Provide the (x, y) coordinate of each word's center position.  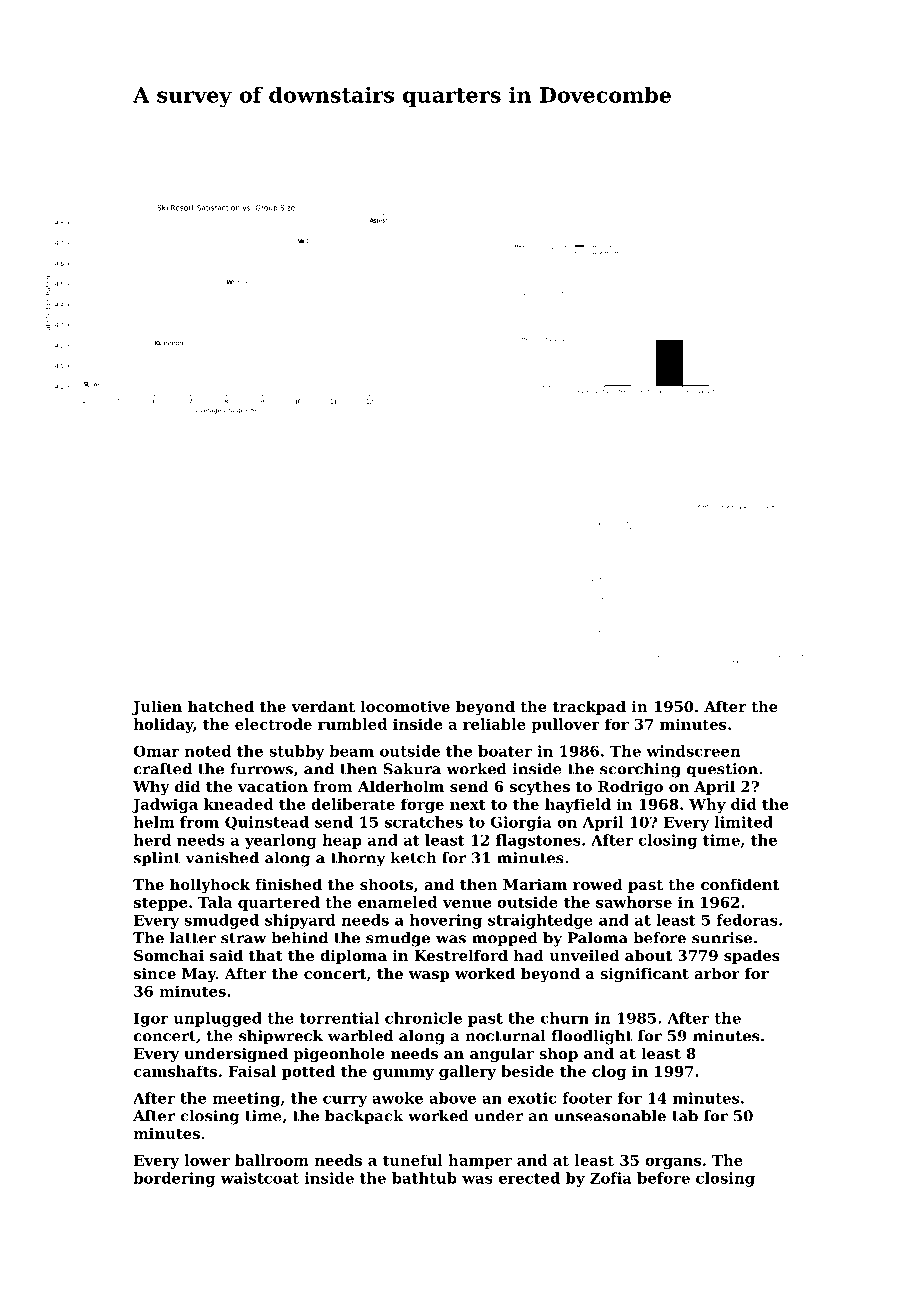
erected (529, 1178)
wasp (428, 976)
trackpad (589, 707)
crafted (163, 769)
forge (422, 805)
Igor (151, 1019)
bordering (174, 1179)
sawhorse (634, 902)
